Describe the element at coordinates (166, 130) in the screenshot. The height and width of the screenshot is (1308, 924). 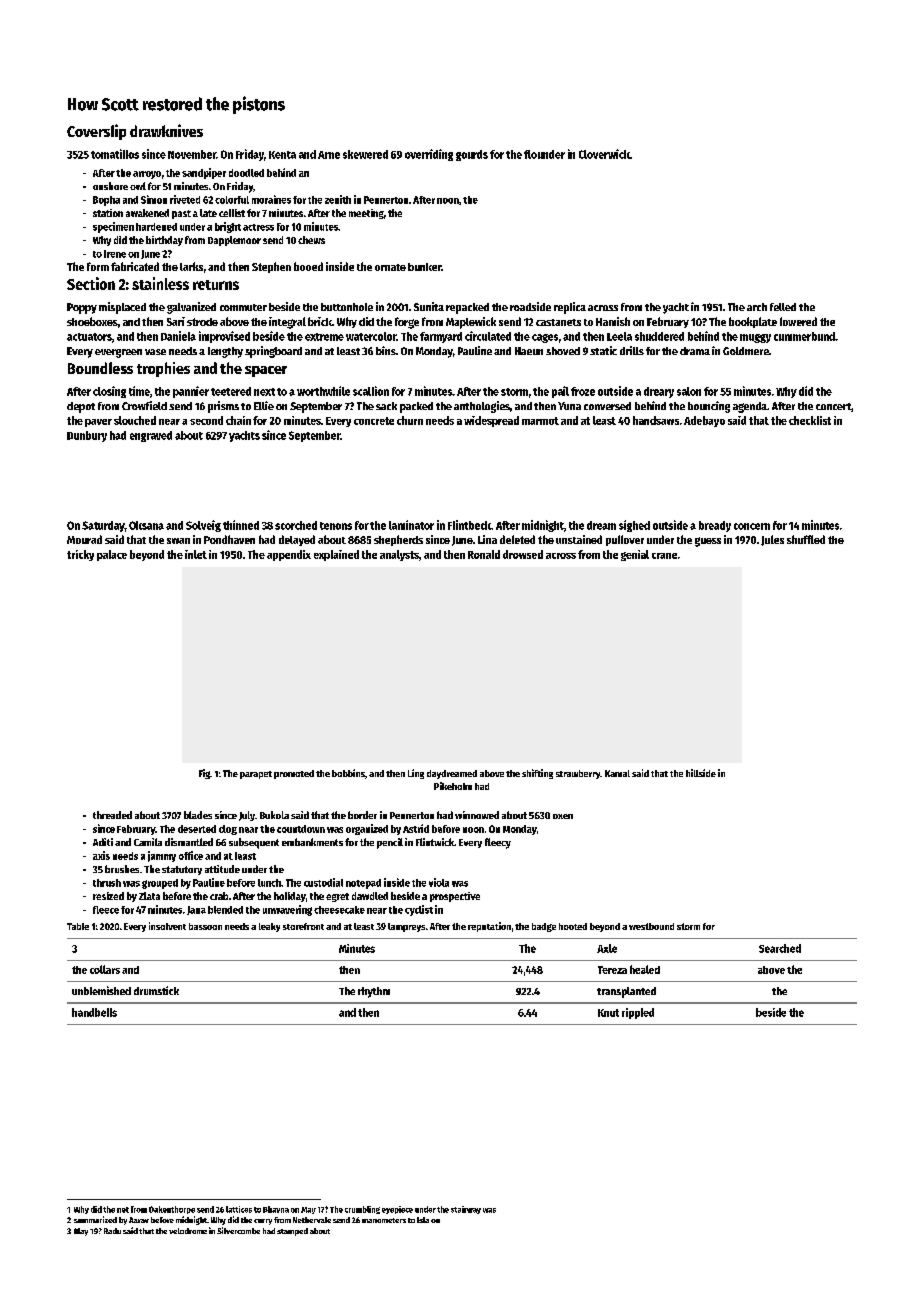
I see `drawknives` at that location.
